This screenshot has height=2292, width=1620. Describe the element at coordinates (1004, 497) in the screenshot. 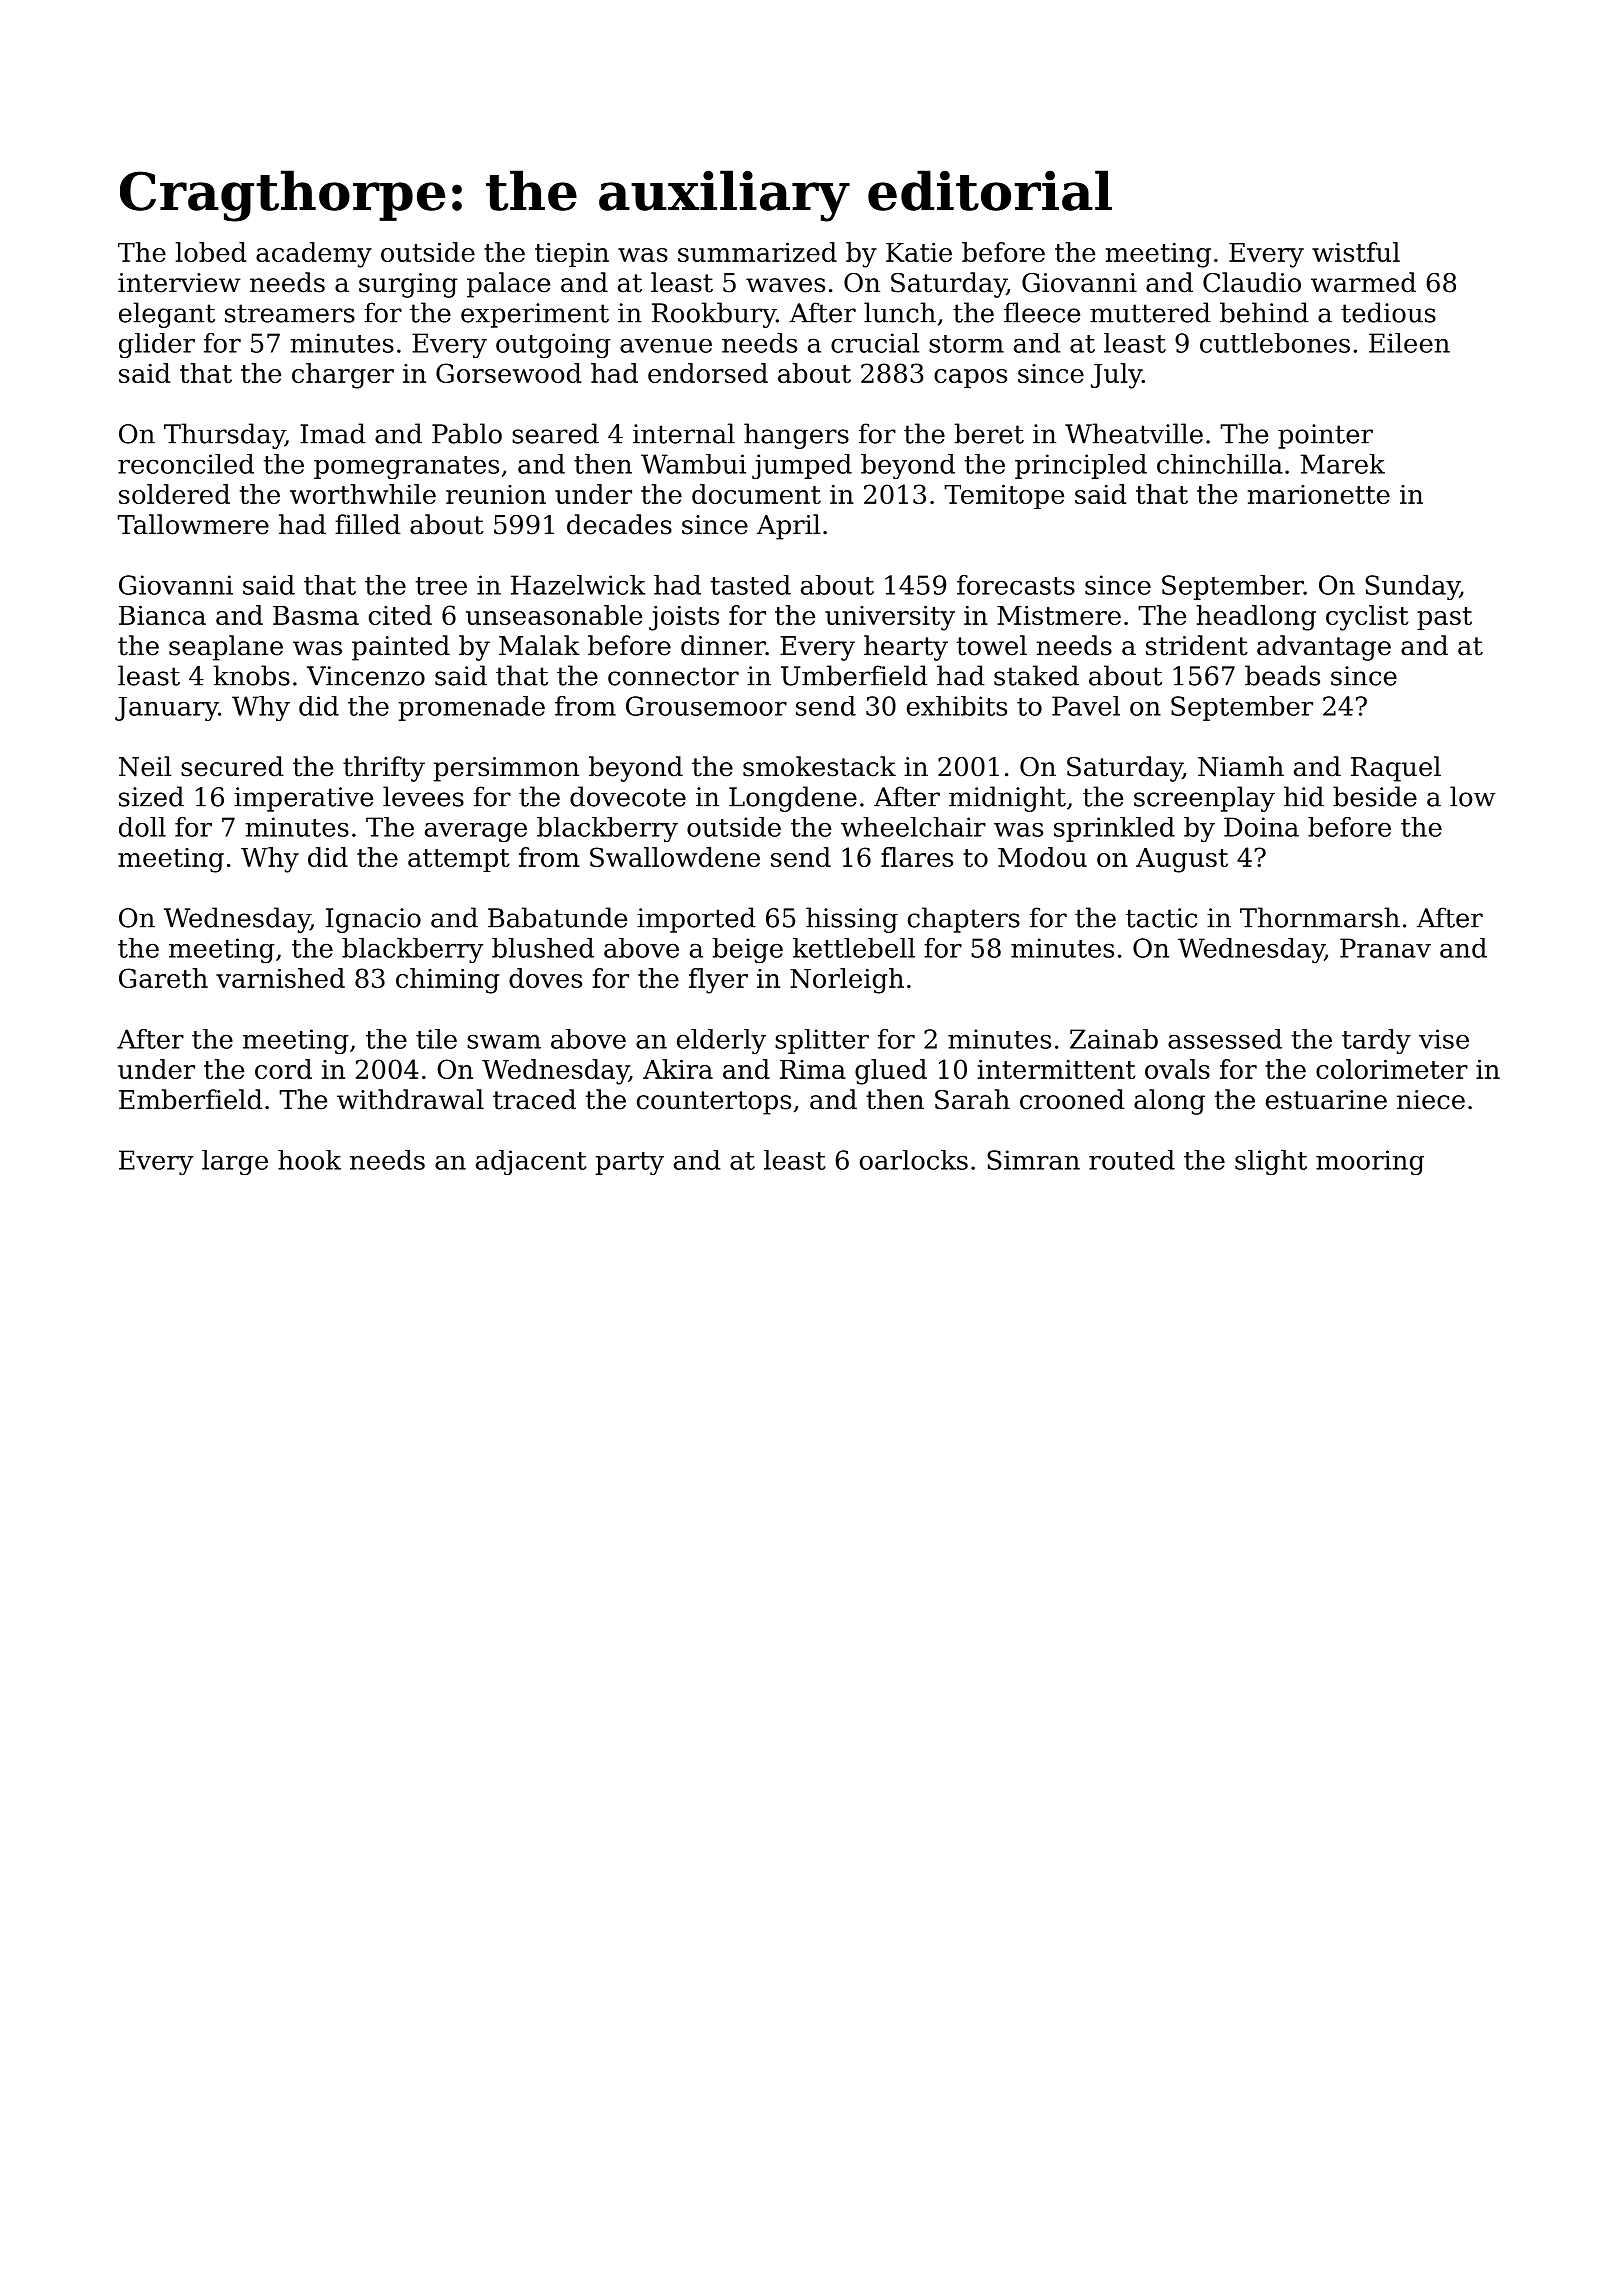

I see `Temitope` at that location.
